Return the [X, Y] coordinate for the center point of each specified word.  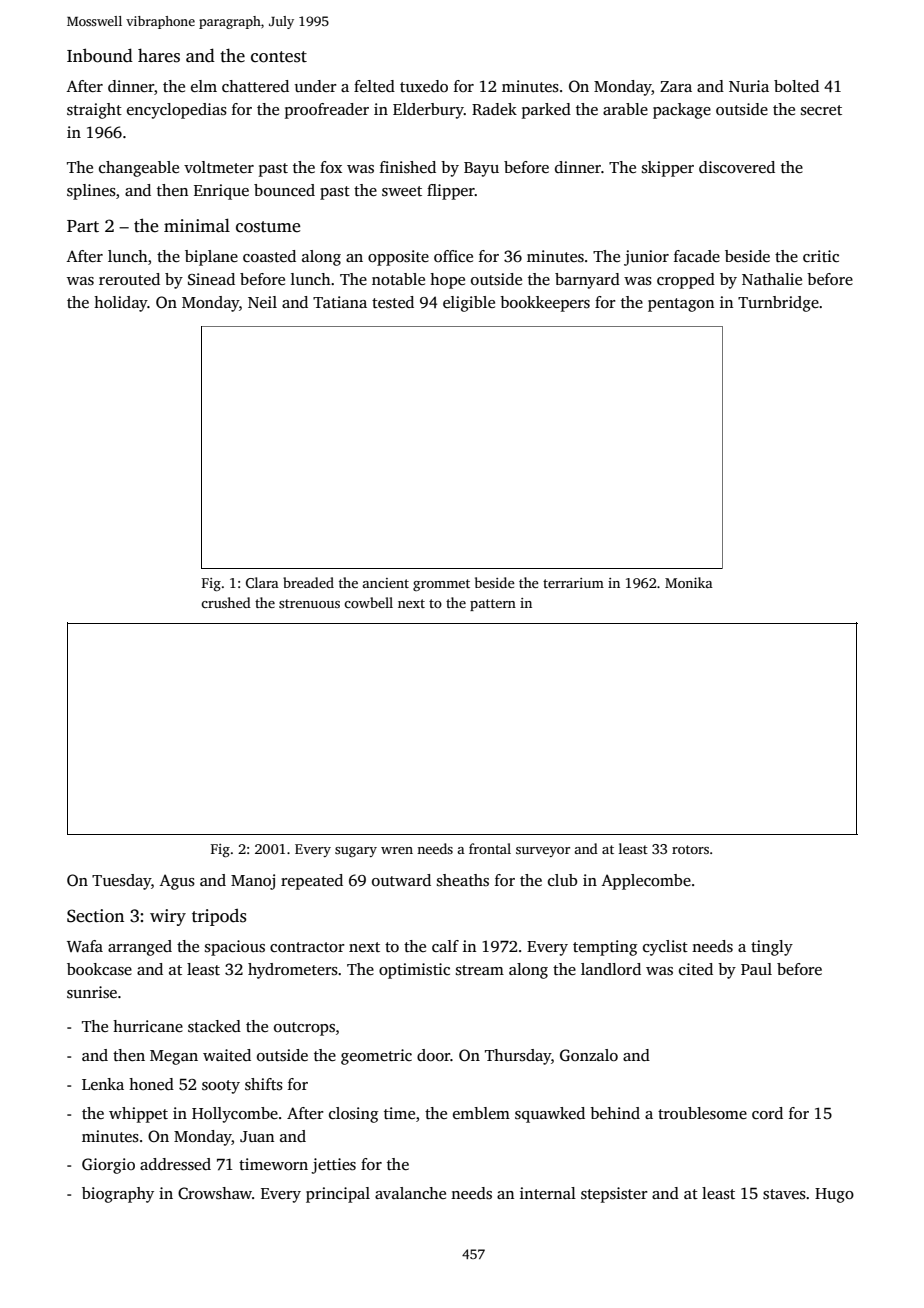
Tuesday [121, 882]
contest [279, 57]
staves [784, 1194]
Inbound [100, 55]
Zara [676, 86]
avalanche [410, 1193]
